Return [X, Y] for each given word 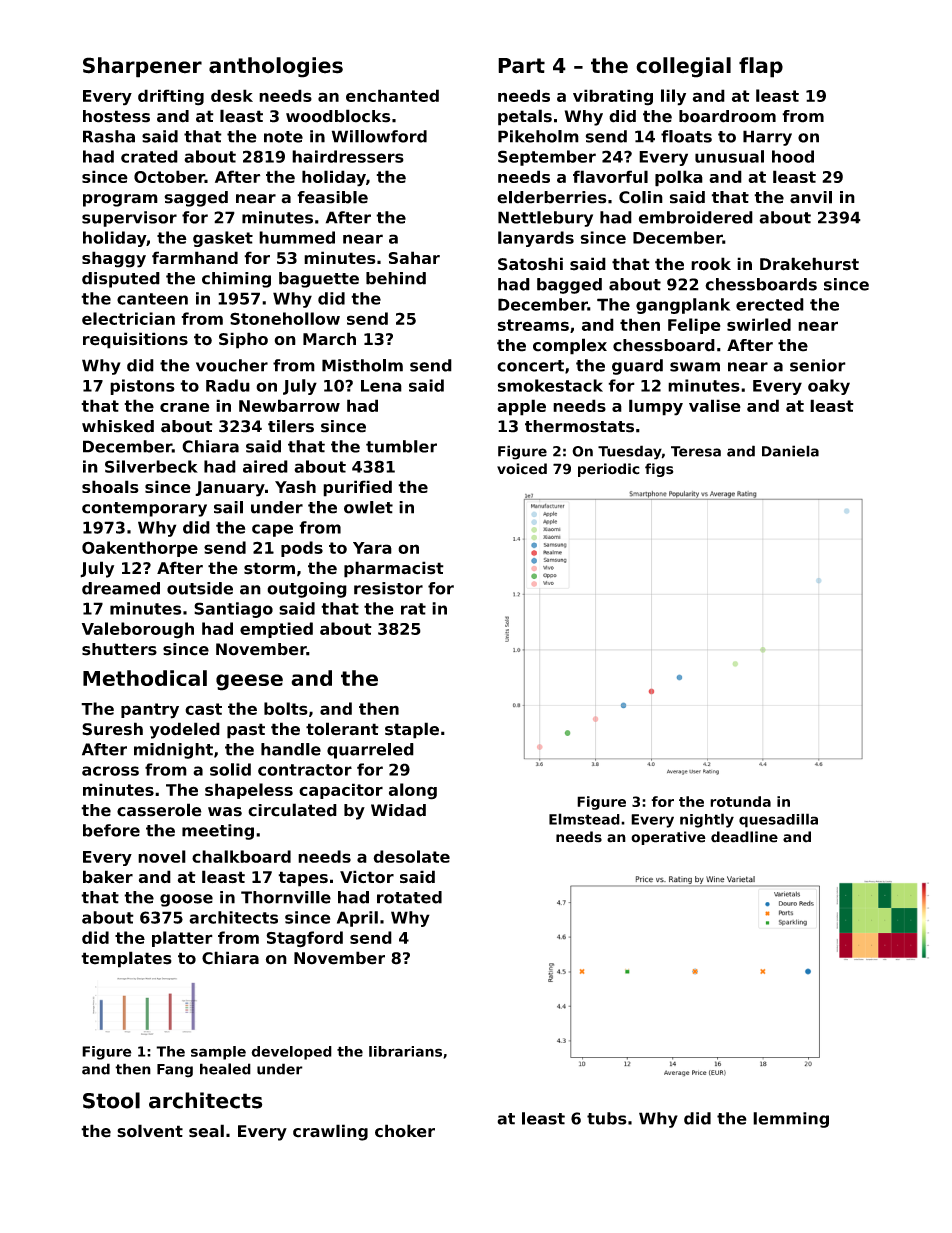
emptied [276, 630]
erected [770, 304]
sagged [196, 199]
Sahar [414, 257]
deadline [744, 837]
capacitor [341, 791]
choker [405, 1131]
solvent [150, 1131]
